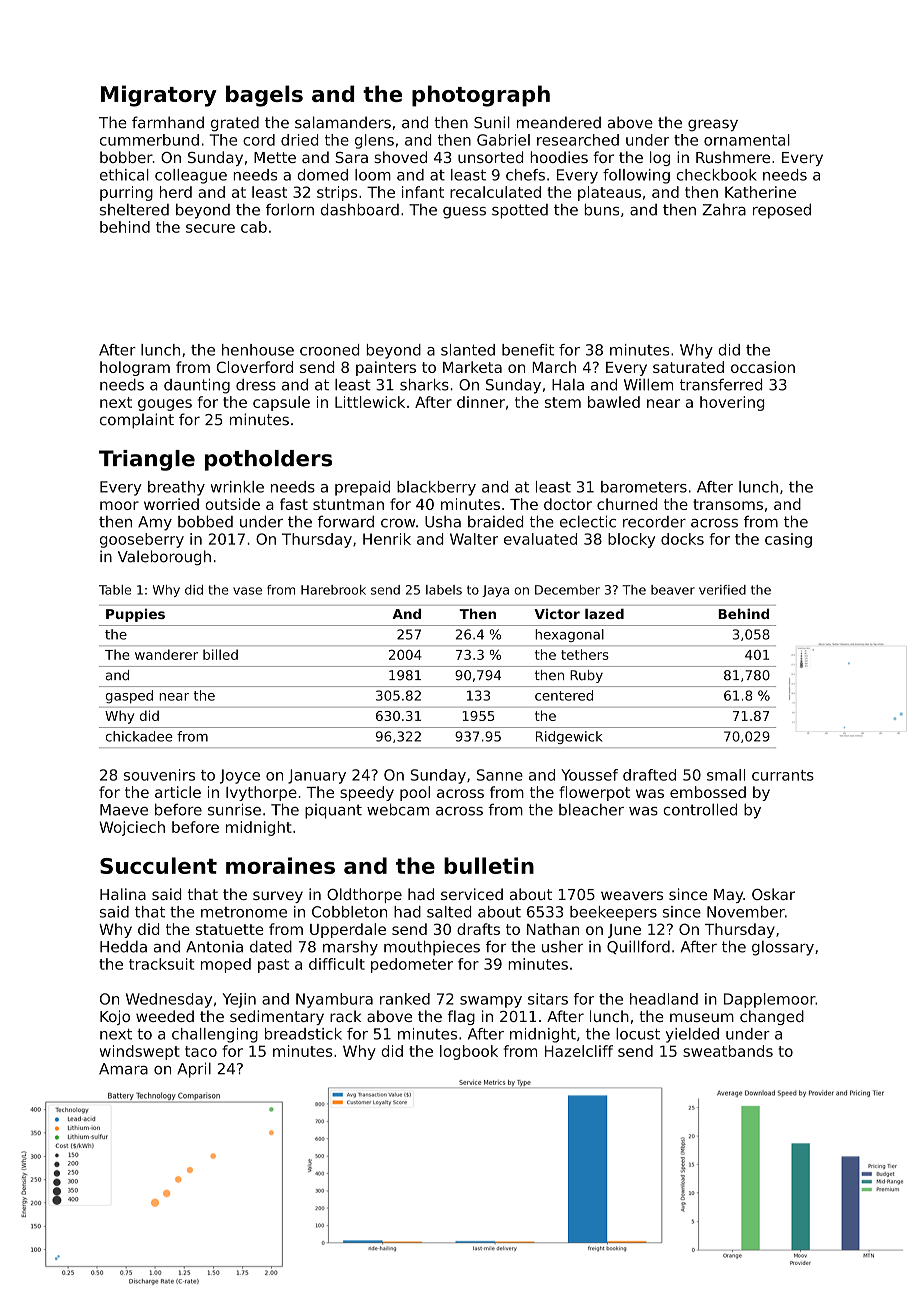 The width and height of the screenshot is (924, 1308). What do you see at coordinates (469, 1052) in the screenshot?
I see `logbook` at bounding box center [469, 1052].
